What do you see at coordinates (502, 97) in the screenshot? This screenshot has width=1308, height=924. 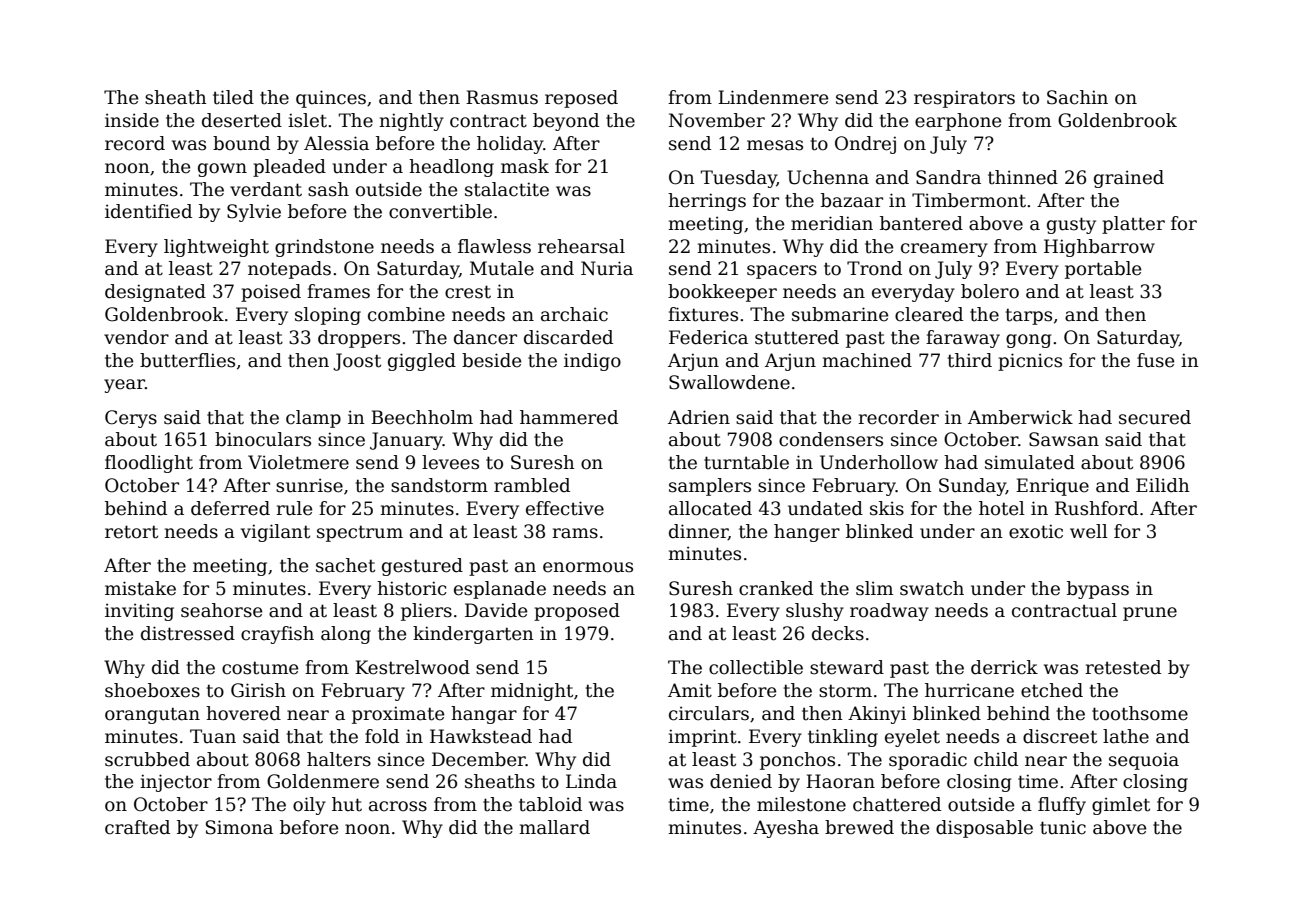 I see `Rasmus` at bounding box center [502, 97].
